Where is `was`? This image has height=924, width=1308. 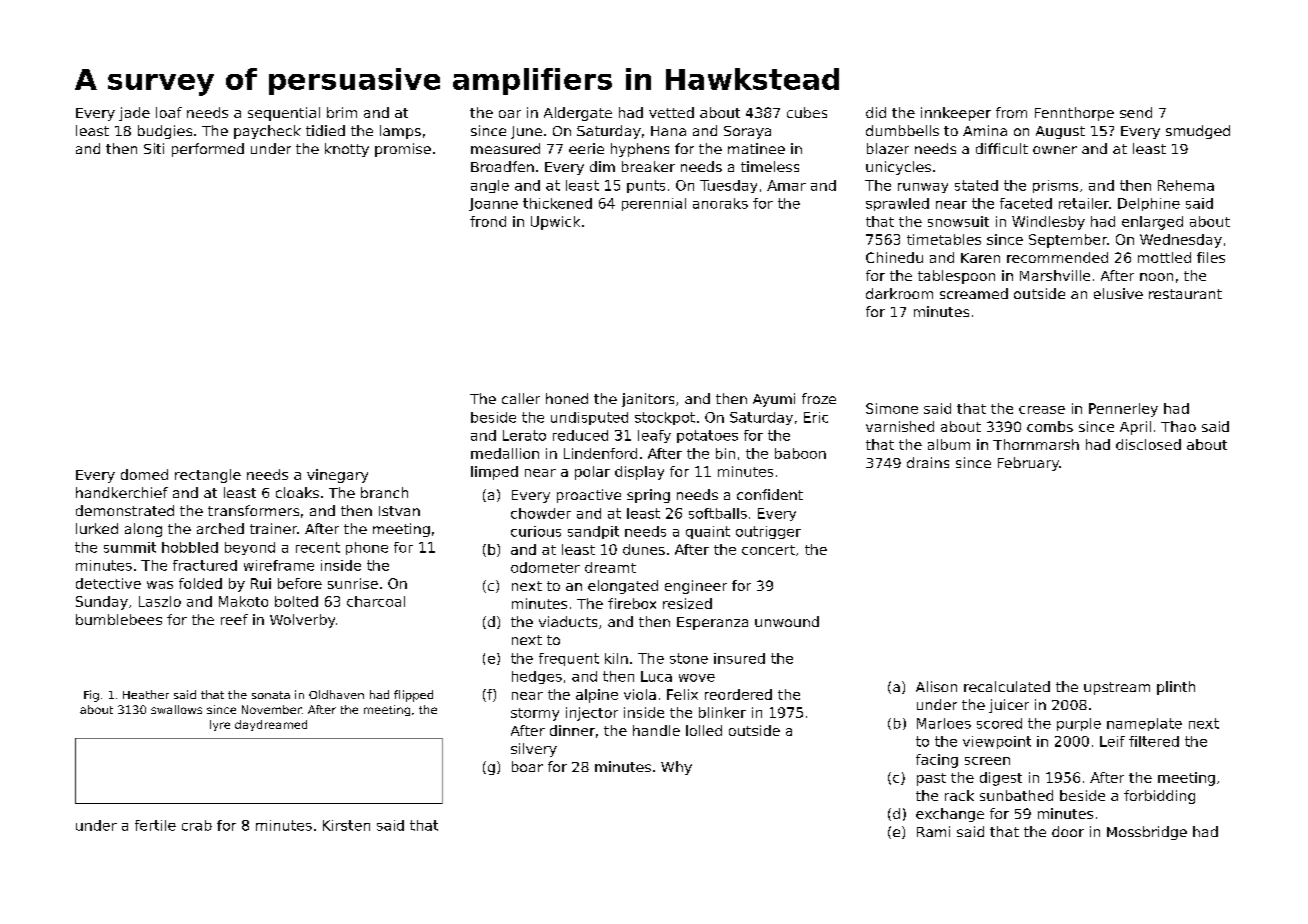
was is located at coordinates (160, 585).
